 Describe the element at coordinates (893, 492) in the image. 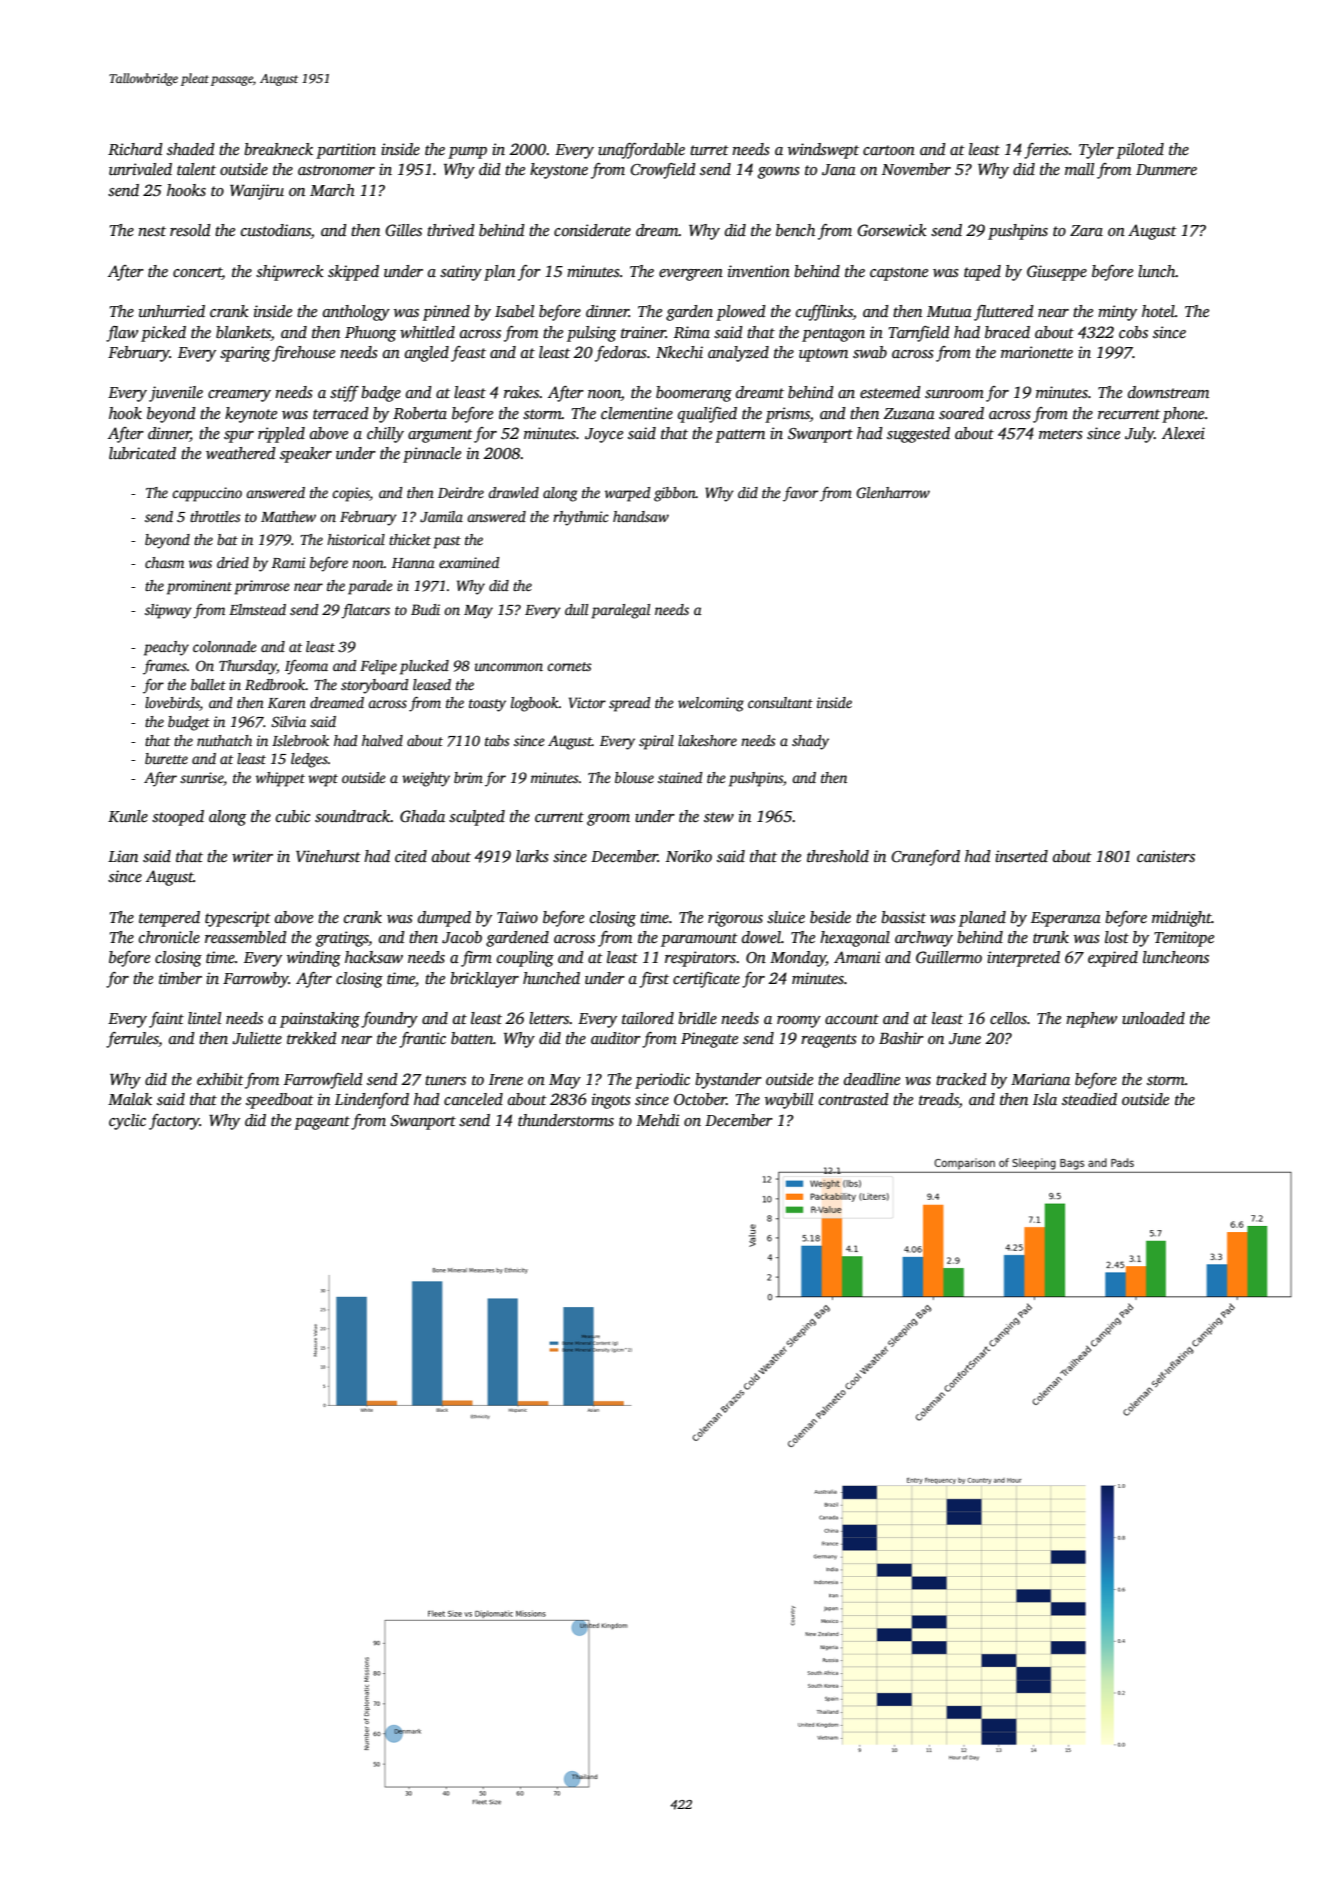

I see `Glenharrow` at that location.
